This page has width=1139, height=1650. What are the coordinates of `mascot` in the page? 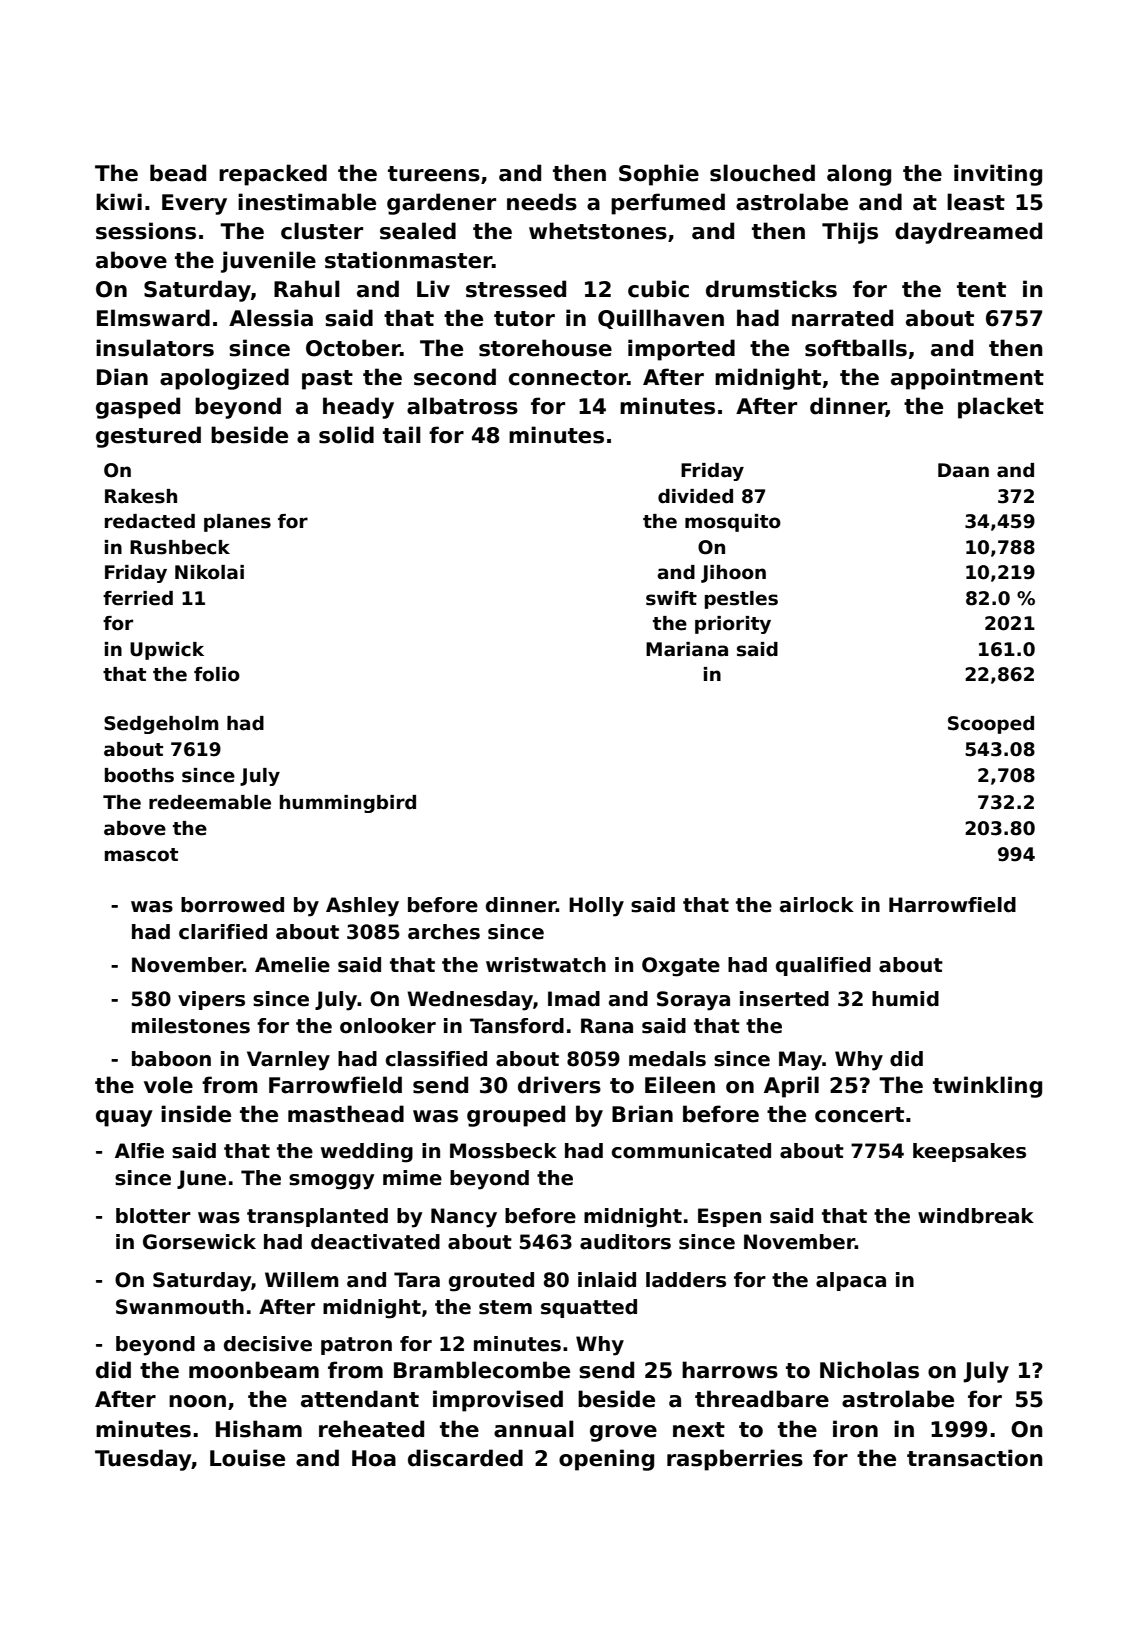 It's located at (141, 855).
